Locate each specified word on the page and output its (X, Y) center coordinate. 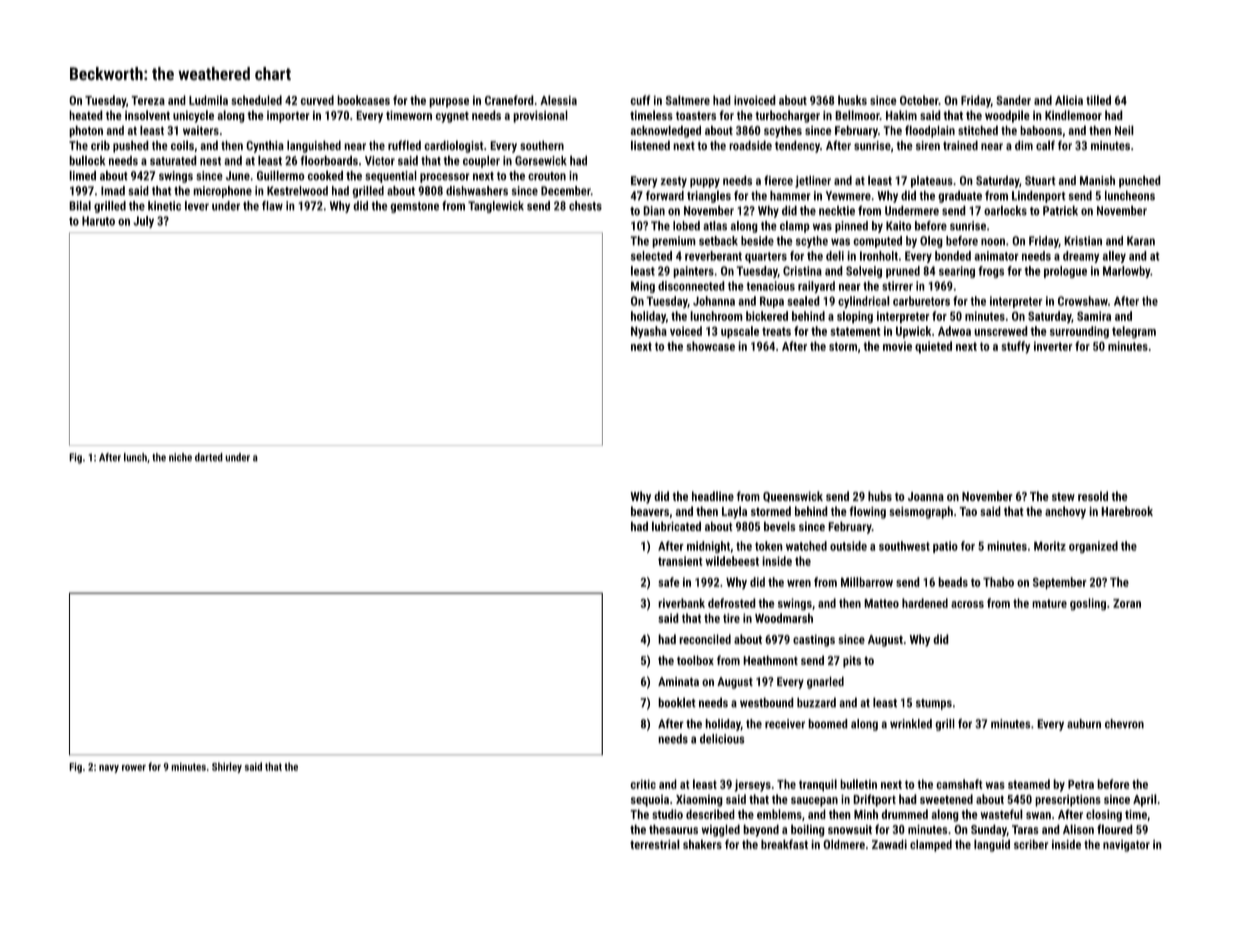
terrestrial (655, 844)
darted (209, 457)
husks (852, 100)
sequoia (650, 801)
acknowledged (666, 131)
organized (1093, 547)
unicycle (193, 116)
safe (669, 582)
